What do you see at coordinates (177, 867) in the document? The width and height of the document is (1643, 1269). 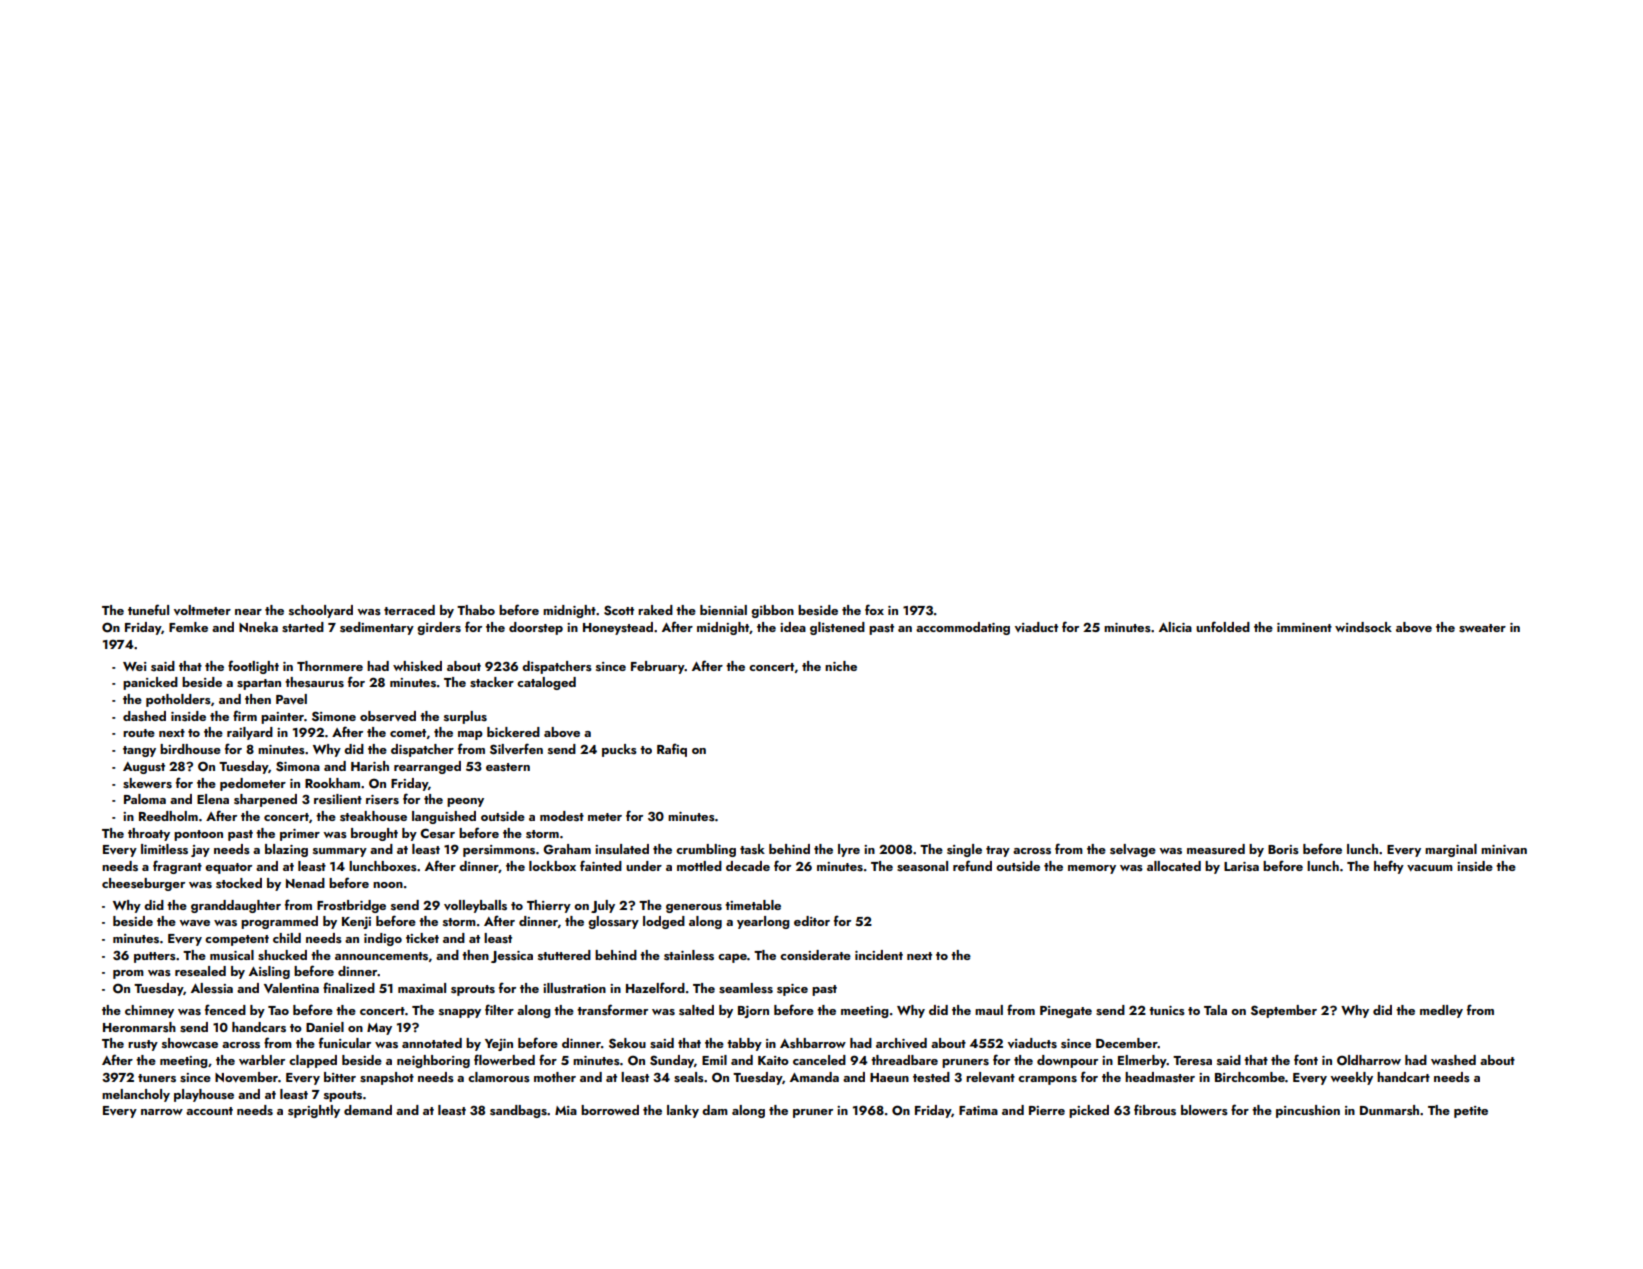 I see `fragrant` at bounding box center [177, 867].
